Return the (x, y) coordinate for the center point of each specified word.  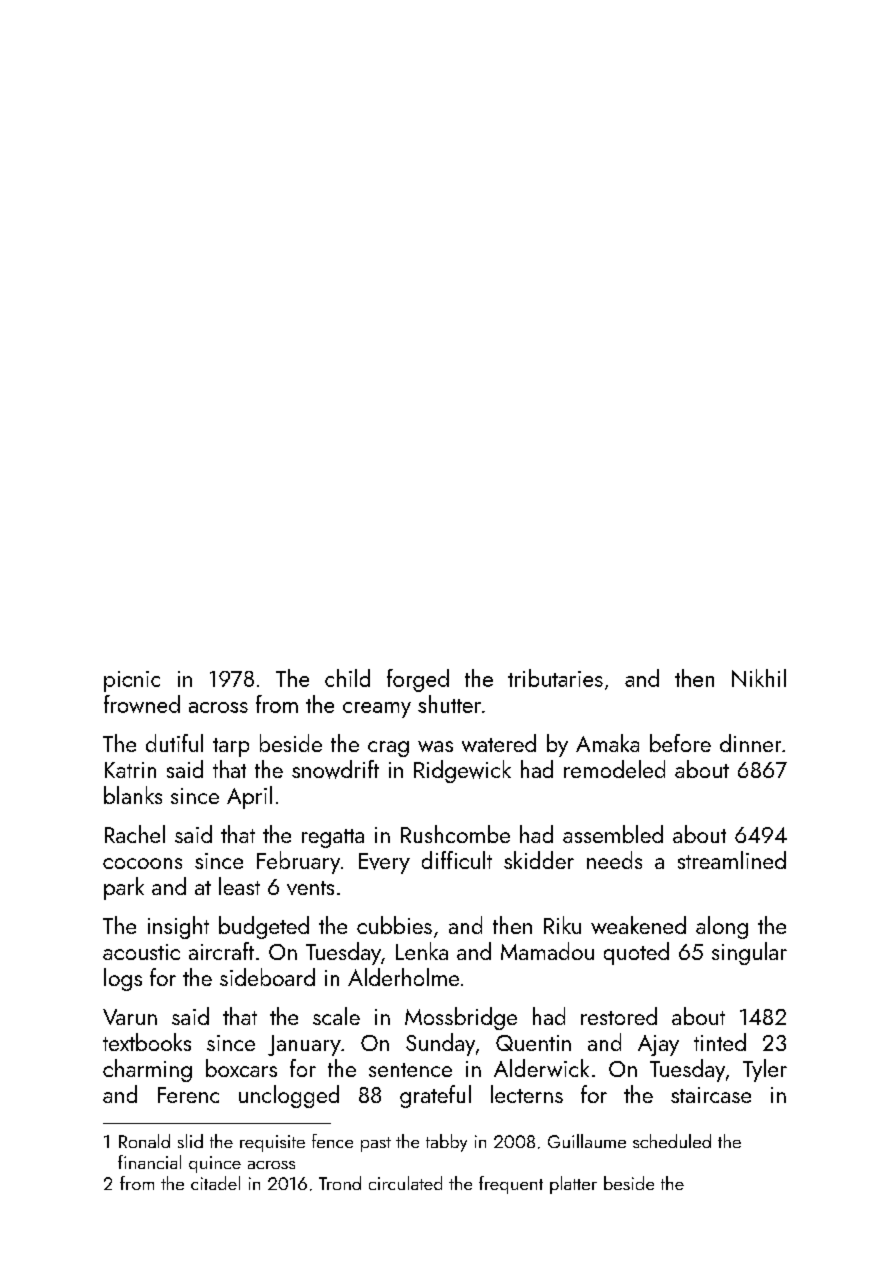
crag (388, 749)
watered (499, 743)
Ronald (144, 1141)
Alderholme (403, 977)
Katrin (130, 770)
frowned (142, 704)
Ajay (658, 1045)
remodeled (614, 769)
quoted (636, 953)
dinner (750, 743)
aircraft (221, 951)
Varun (130, 1017)
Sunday (440, 1044)
